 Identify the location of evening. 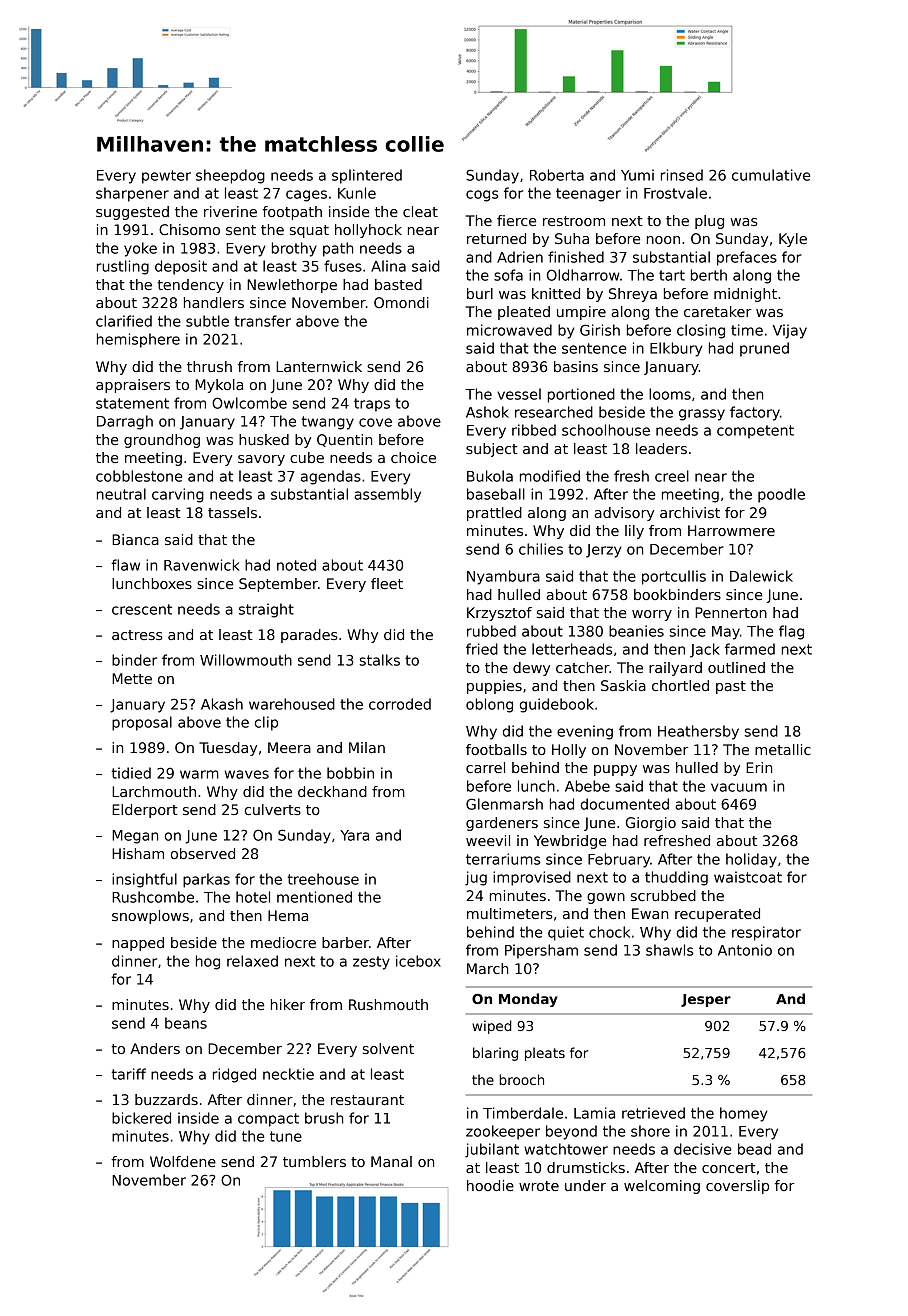
(585, 732).
